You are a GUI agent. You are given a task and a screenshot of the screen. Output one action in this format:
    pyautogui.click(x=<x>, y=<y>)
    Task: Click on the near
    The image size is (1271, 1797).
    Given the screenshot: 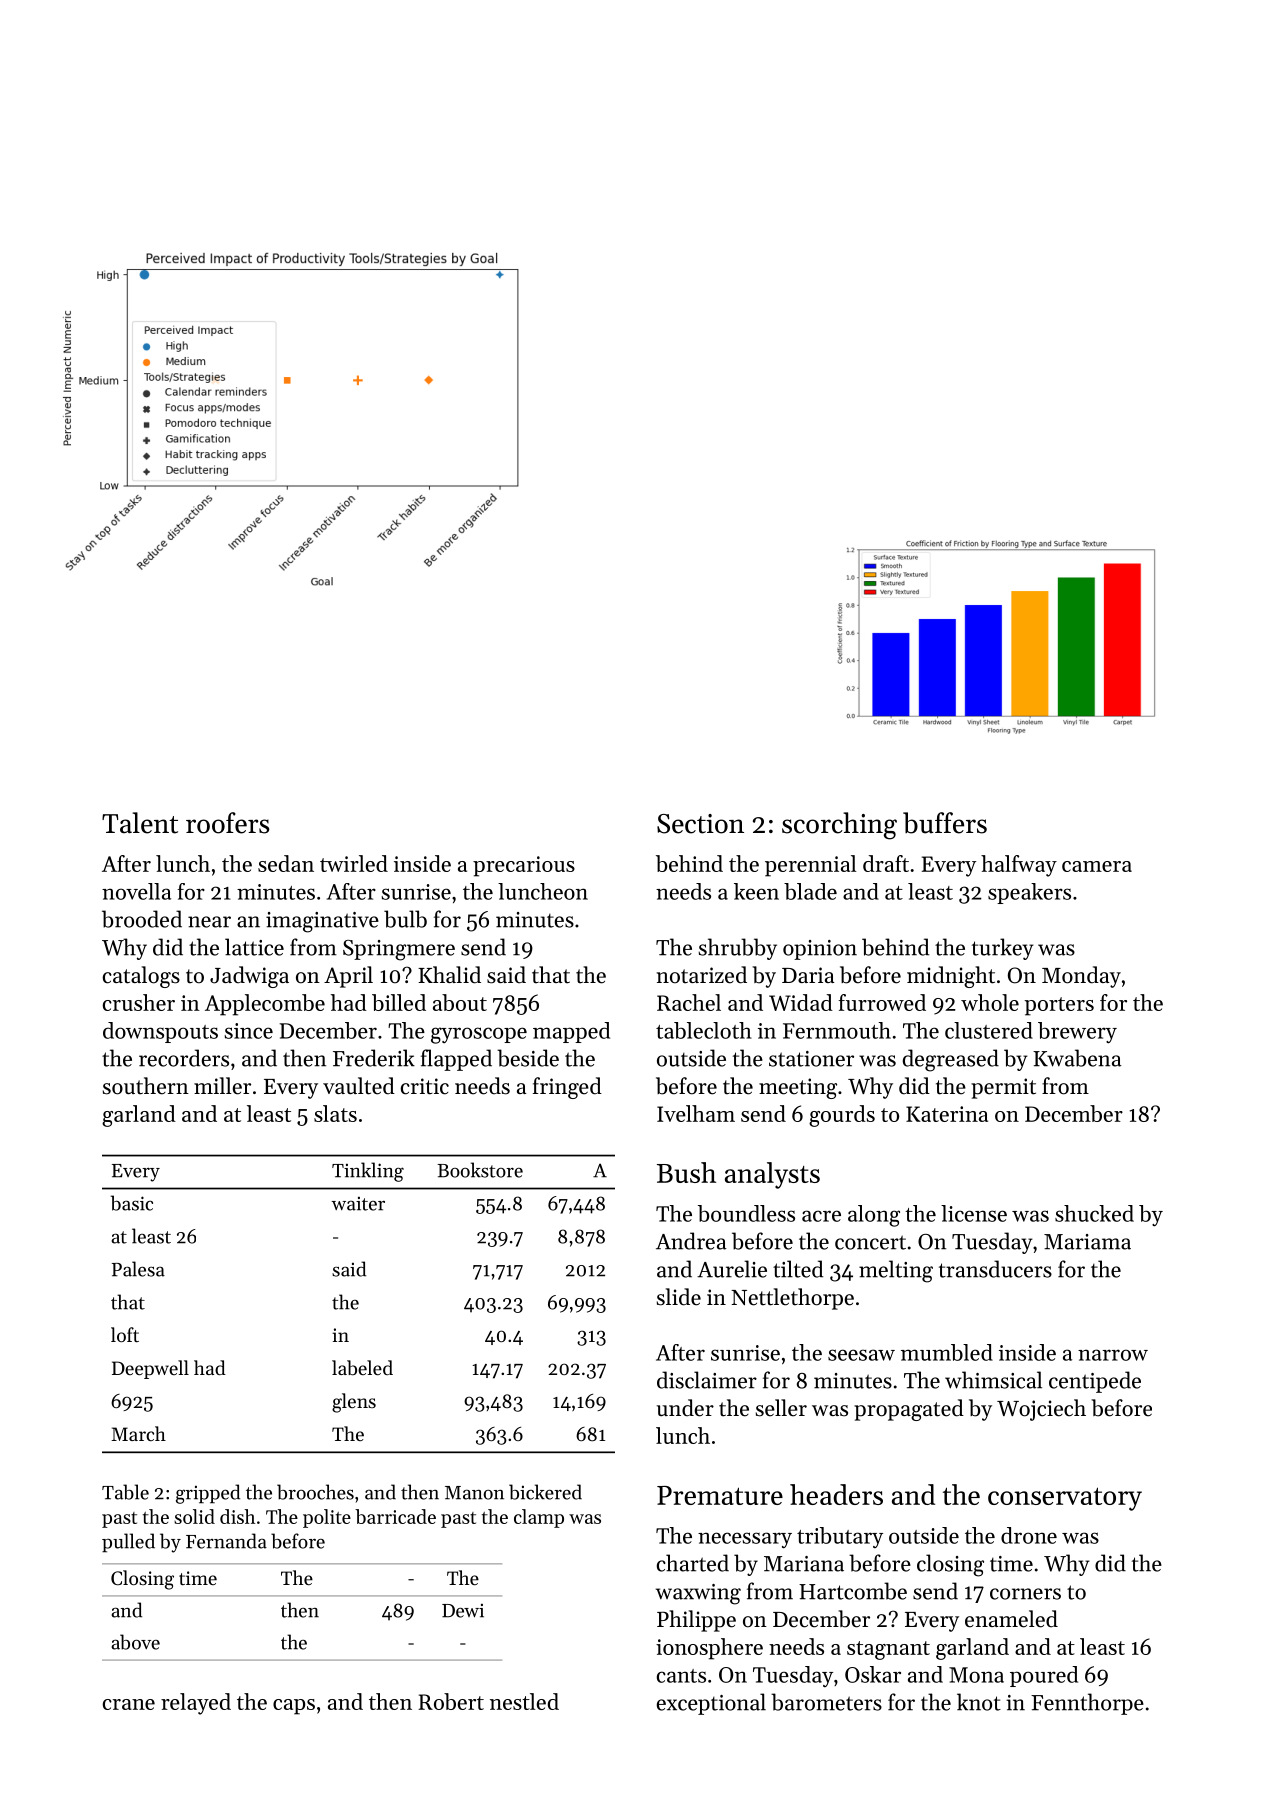 What is the action you would take?
    pyautogui.click(x=209, y=922)
